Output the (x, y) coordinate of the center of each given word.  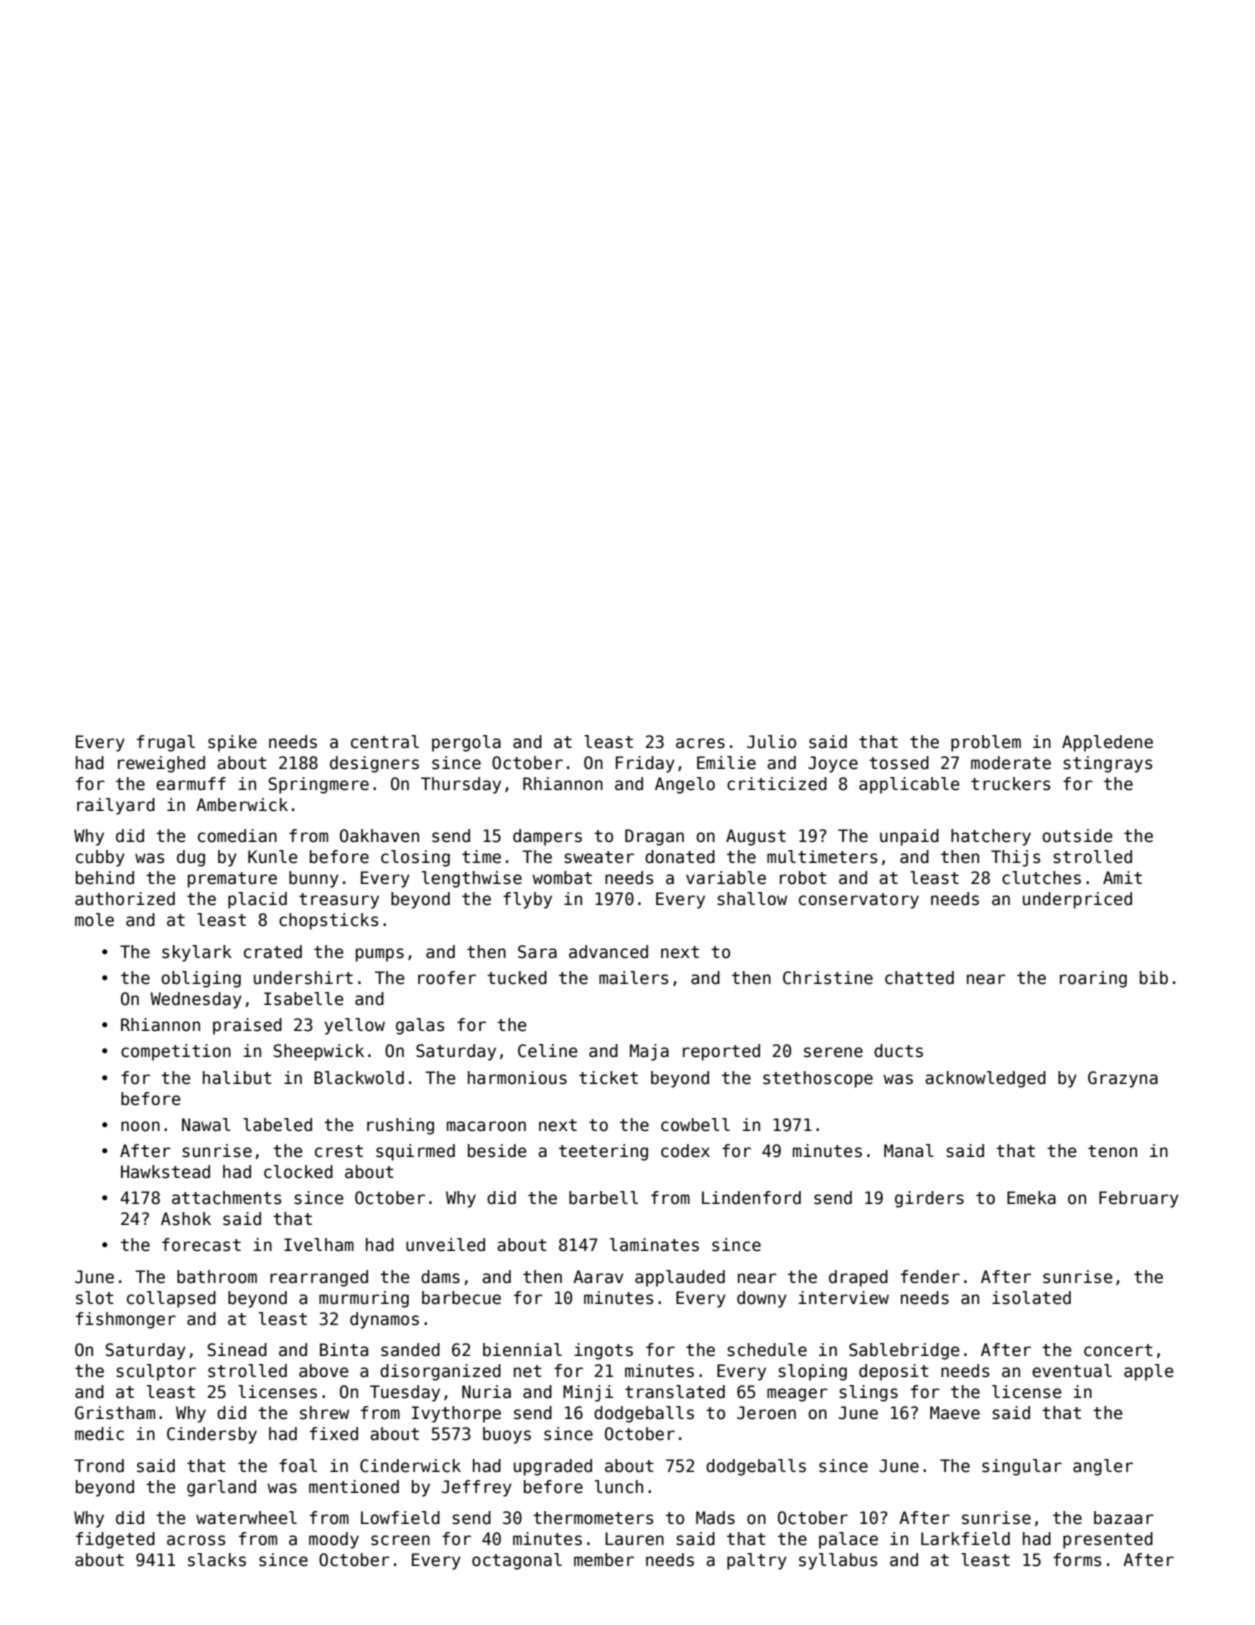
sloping (812, 1372)
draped (858, 1278)
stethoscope (818, 1079)
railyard (116, 806)
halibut (237, 1078)
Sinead (237, 1350)
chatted (919, 978)
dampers (547, 837)
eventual (1072, 1371)
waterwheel (246, 1518)
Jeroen (766, 1413)
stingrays (1108, 764)
